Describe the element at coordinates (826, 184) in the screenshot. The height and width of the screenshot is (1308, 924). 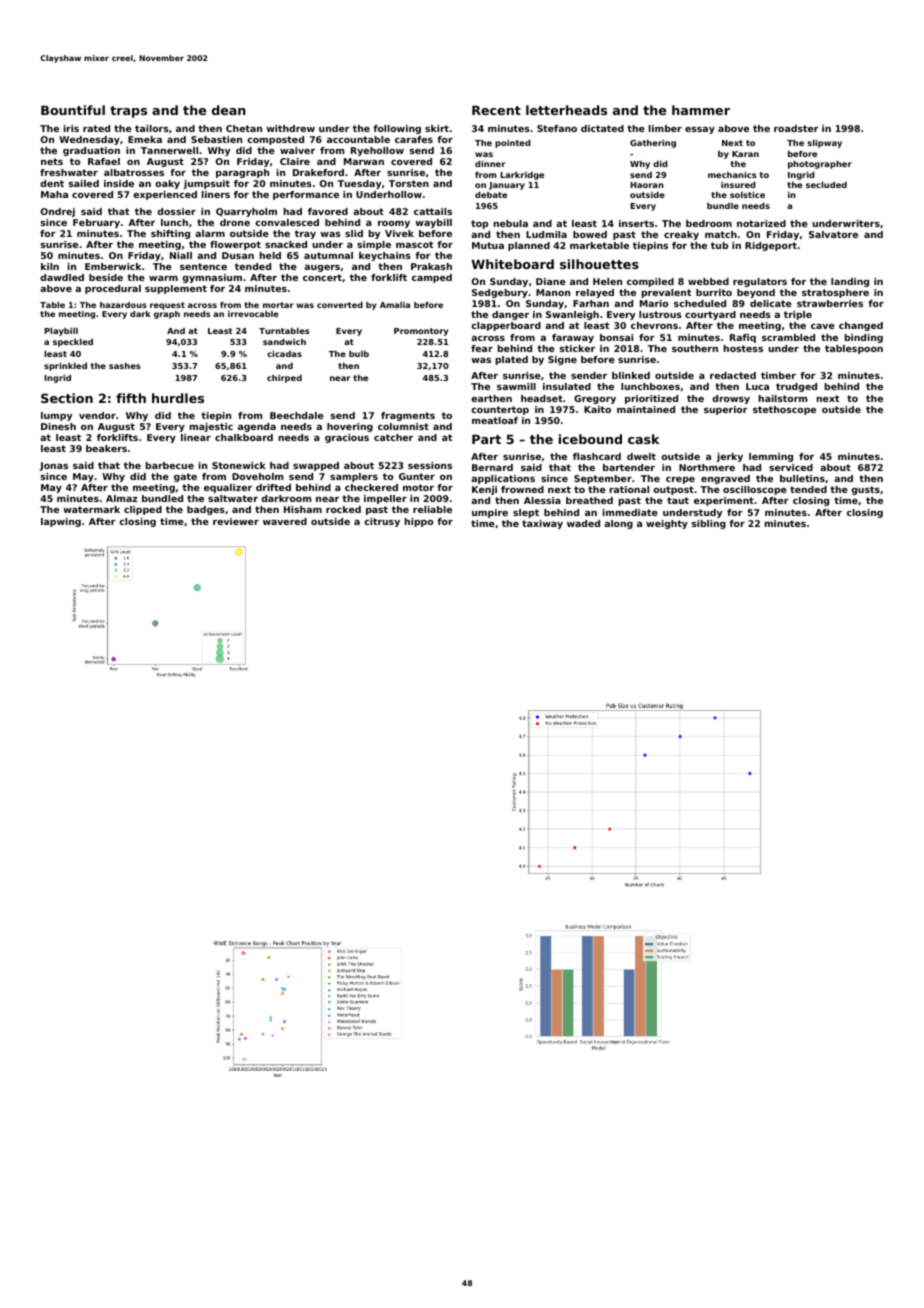
I see `secluded` at that location.
